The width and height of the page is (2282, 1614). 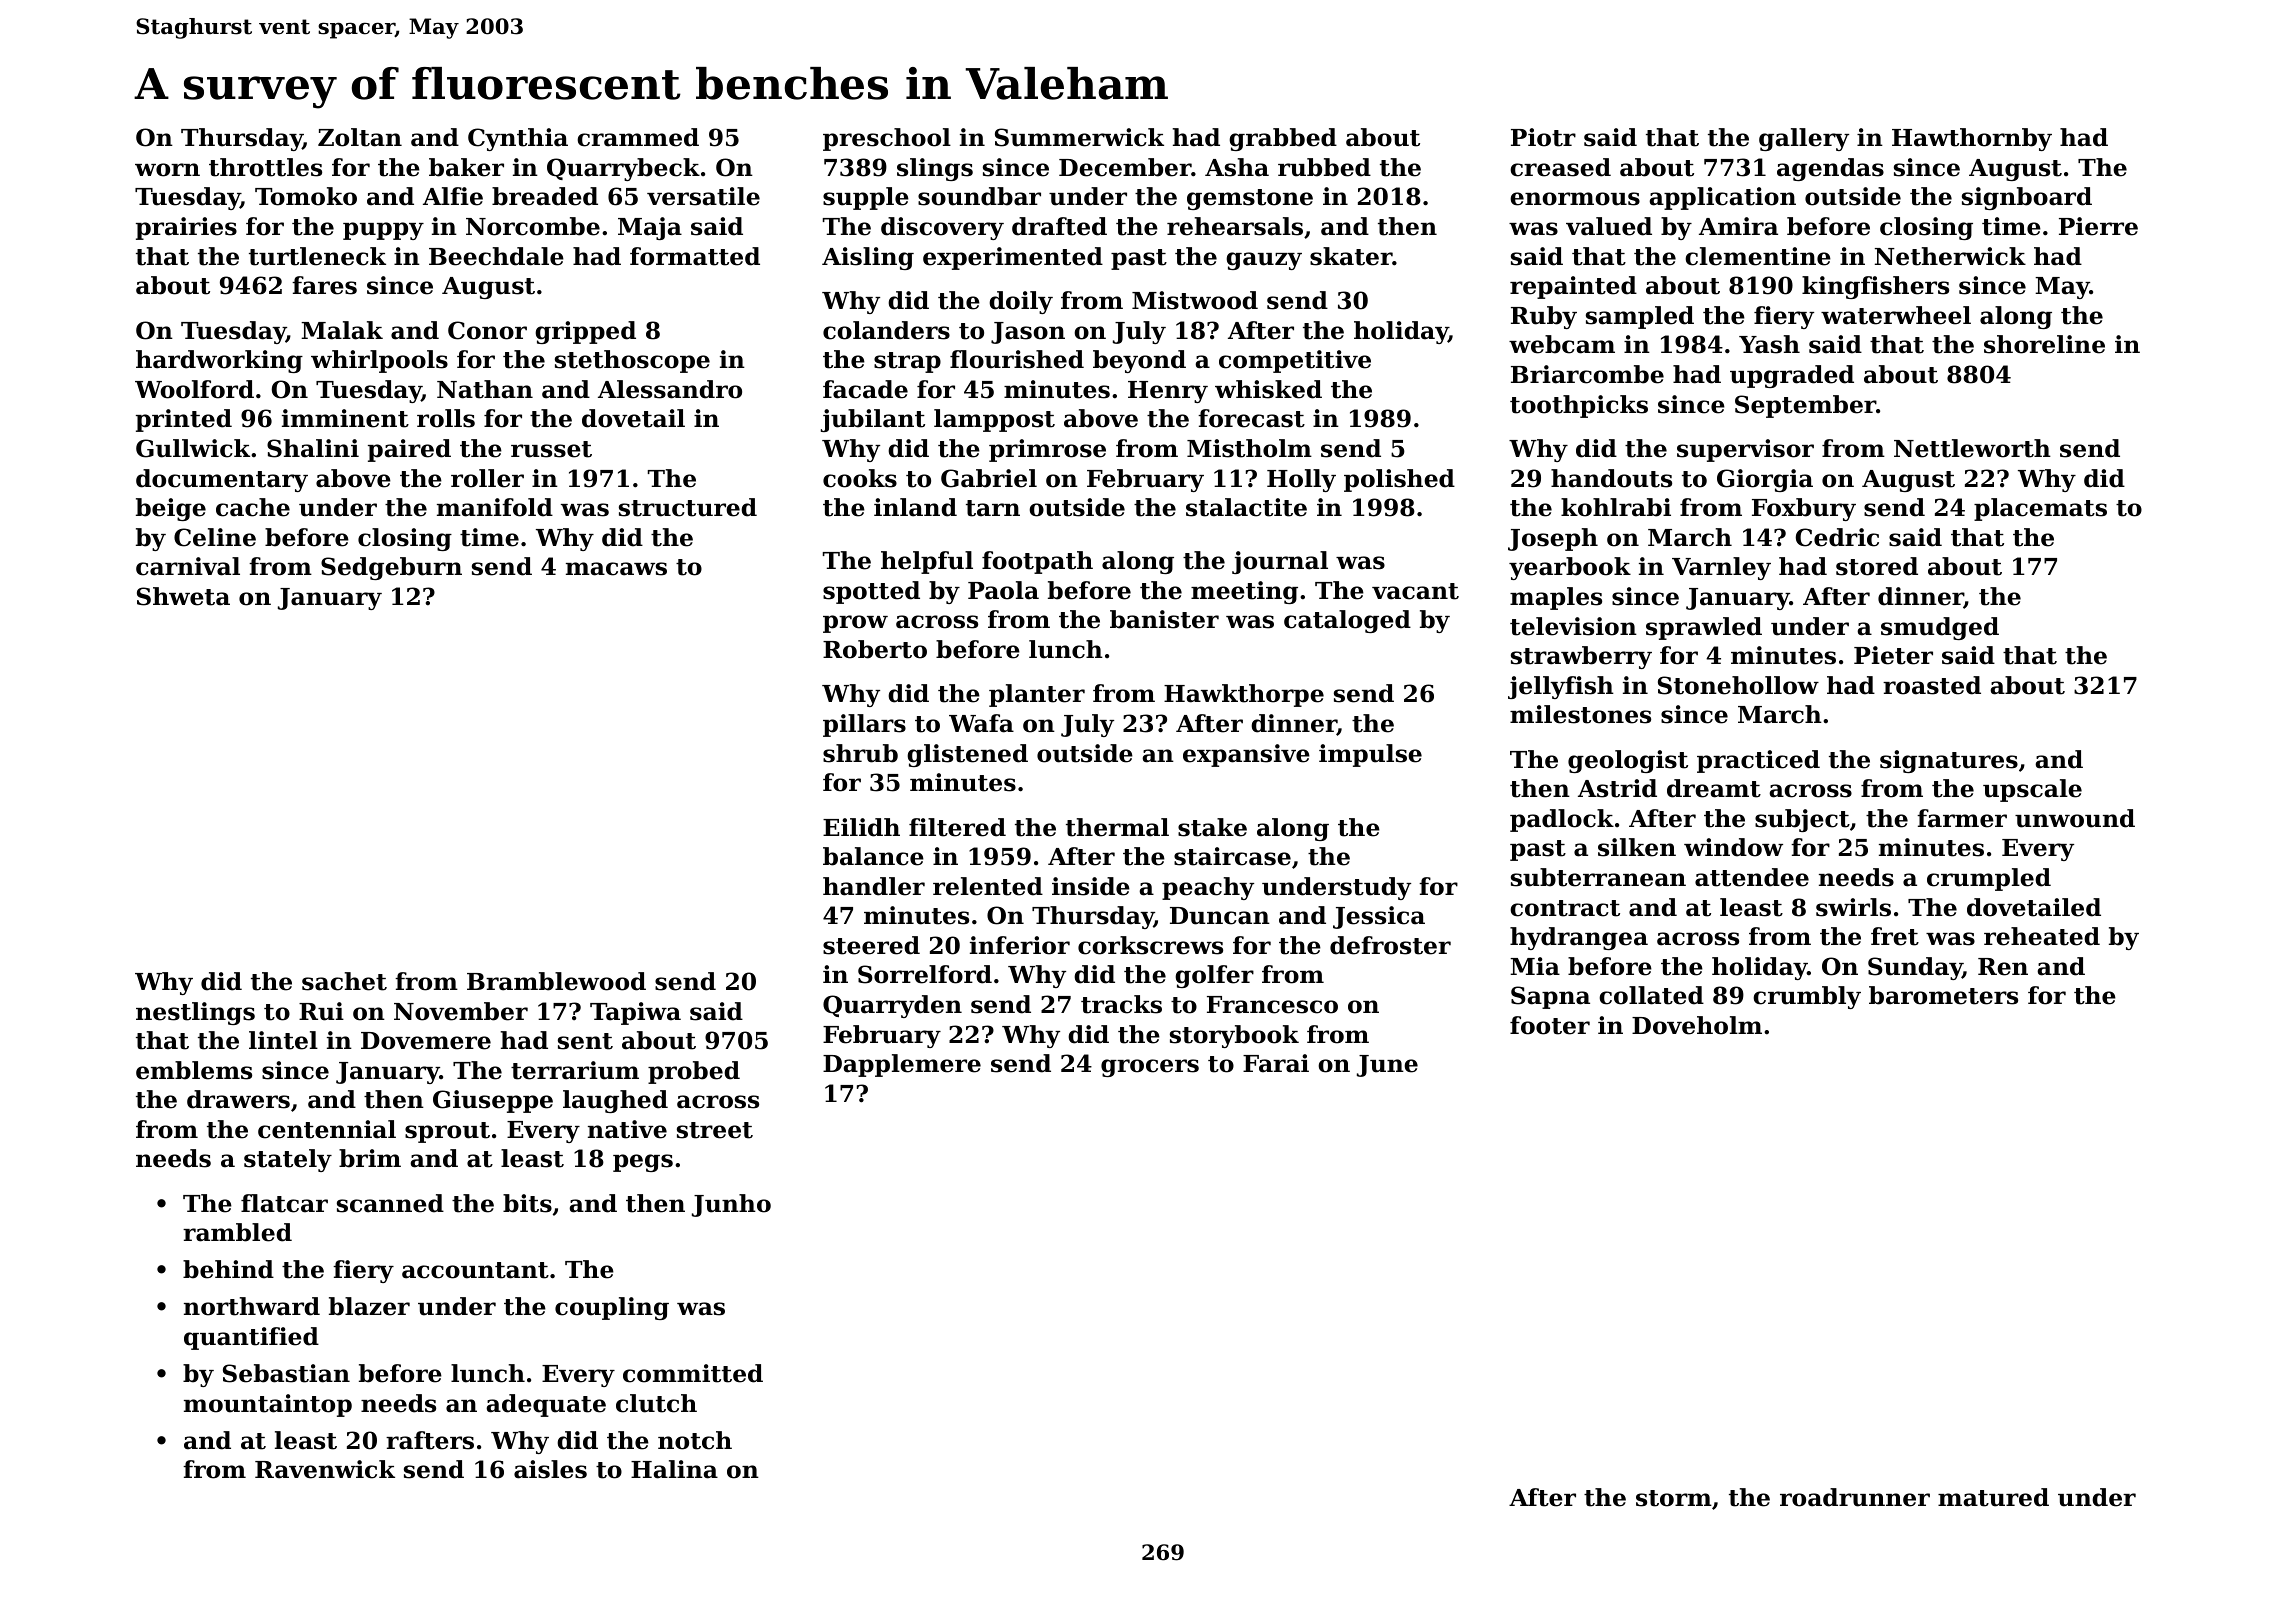 What do you see at coordinates (865, 389) in the page?
I see `facade` at bounding box center [865, 389].
